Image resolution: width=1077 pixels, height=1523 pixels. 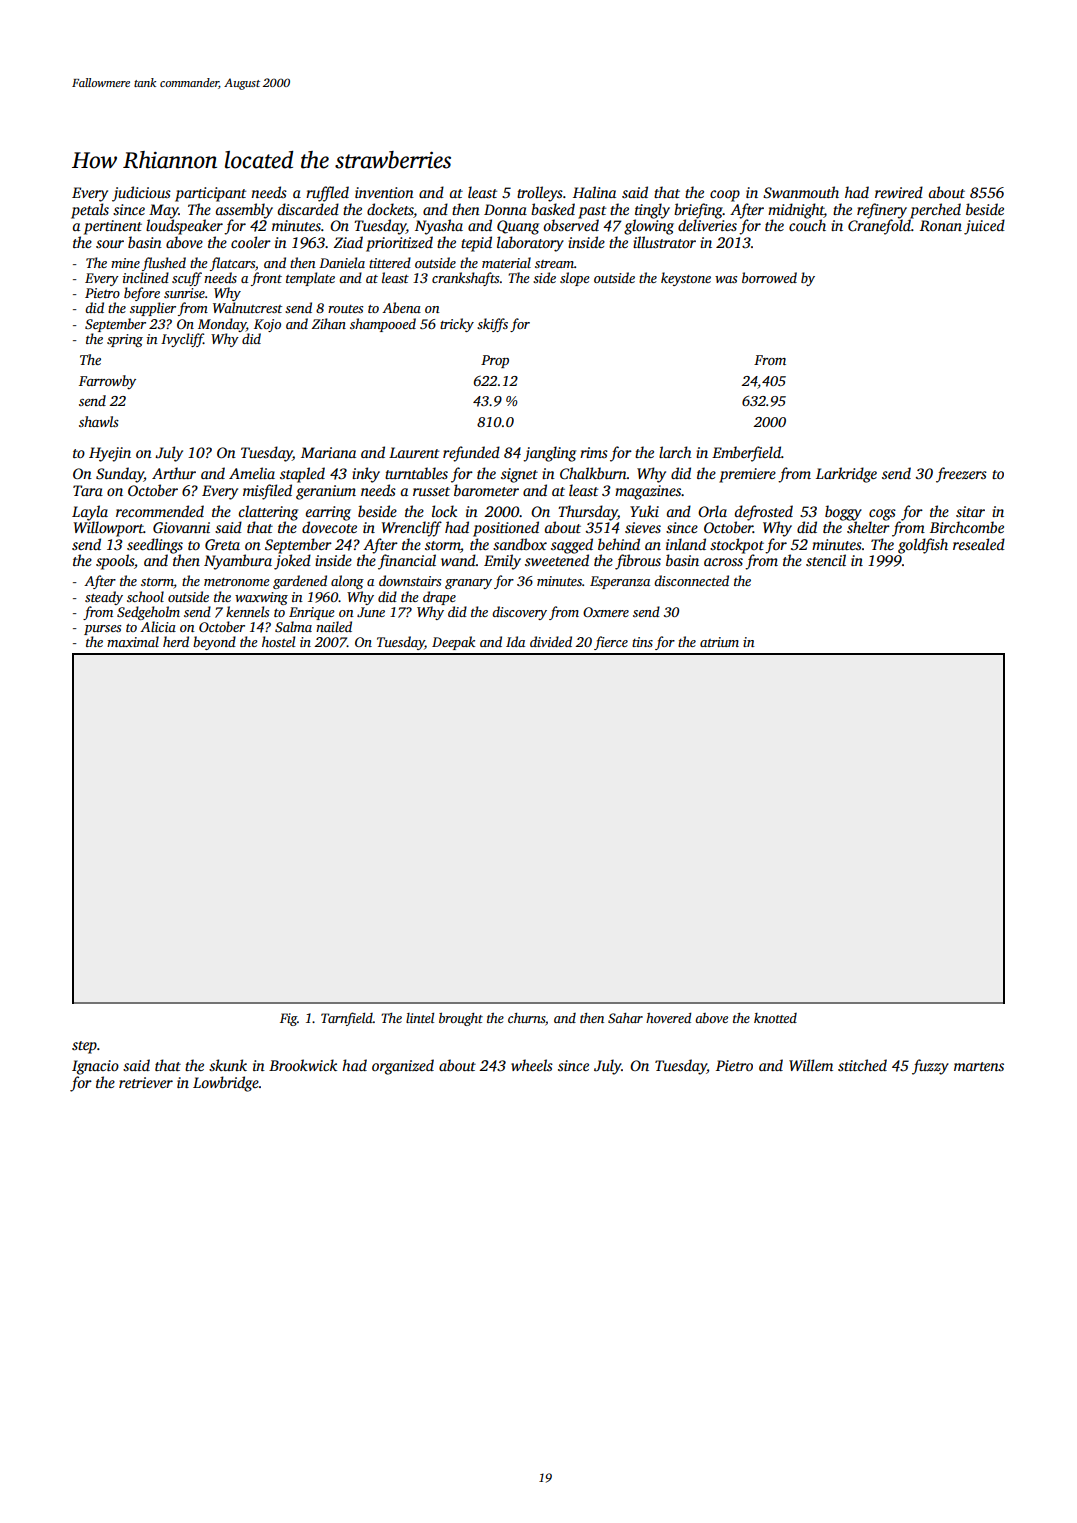 I want to click on judicious, so click(x=141, y=194).
